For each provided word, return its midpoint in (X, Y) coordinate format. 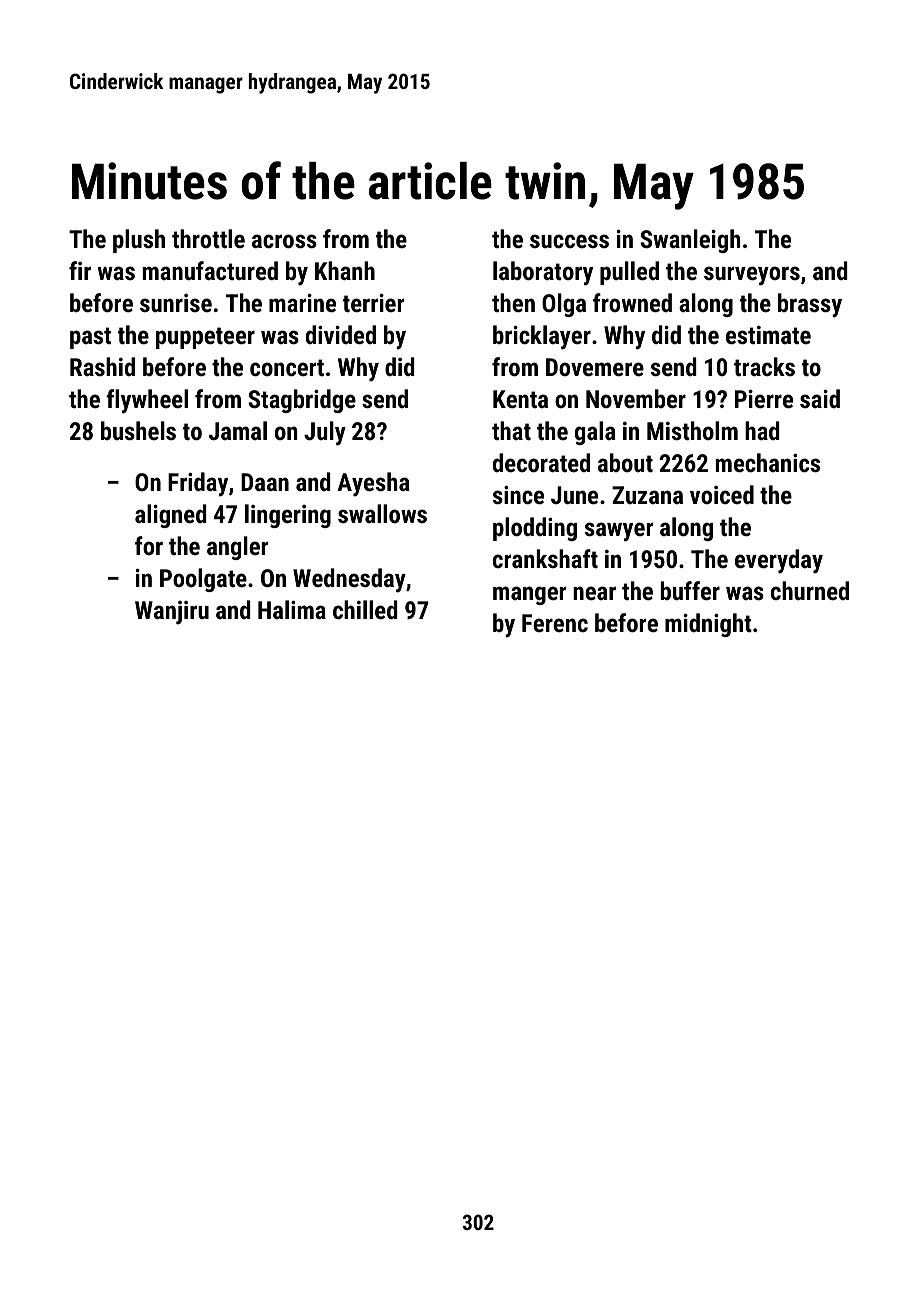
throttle (208, 238)
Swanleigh (690, 241)
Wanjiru (172, 613)
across (284, 241)
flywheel (147, 401)
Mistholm (692, 430)
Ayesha (373, 484)
